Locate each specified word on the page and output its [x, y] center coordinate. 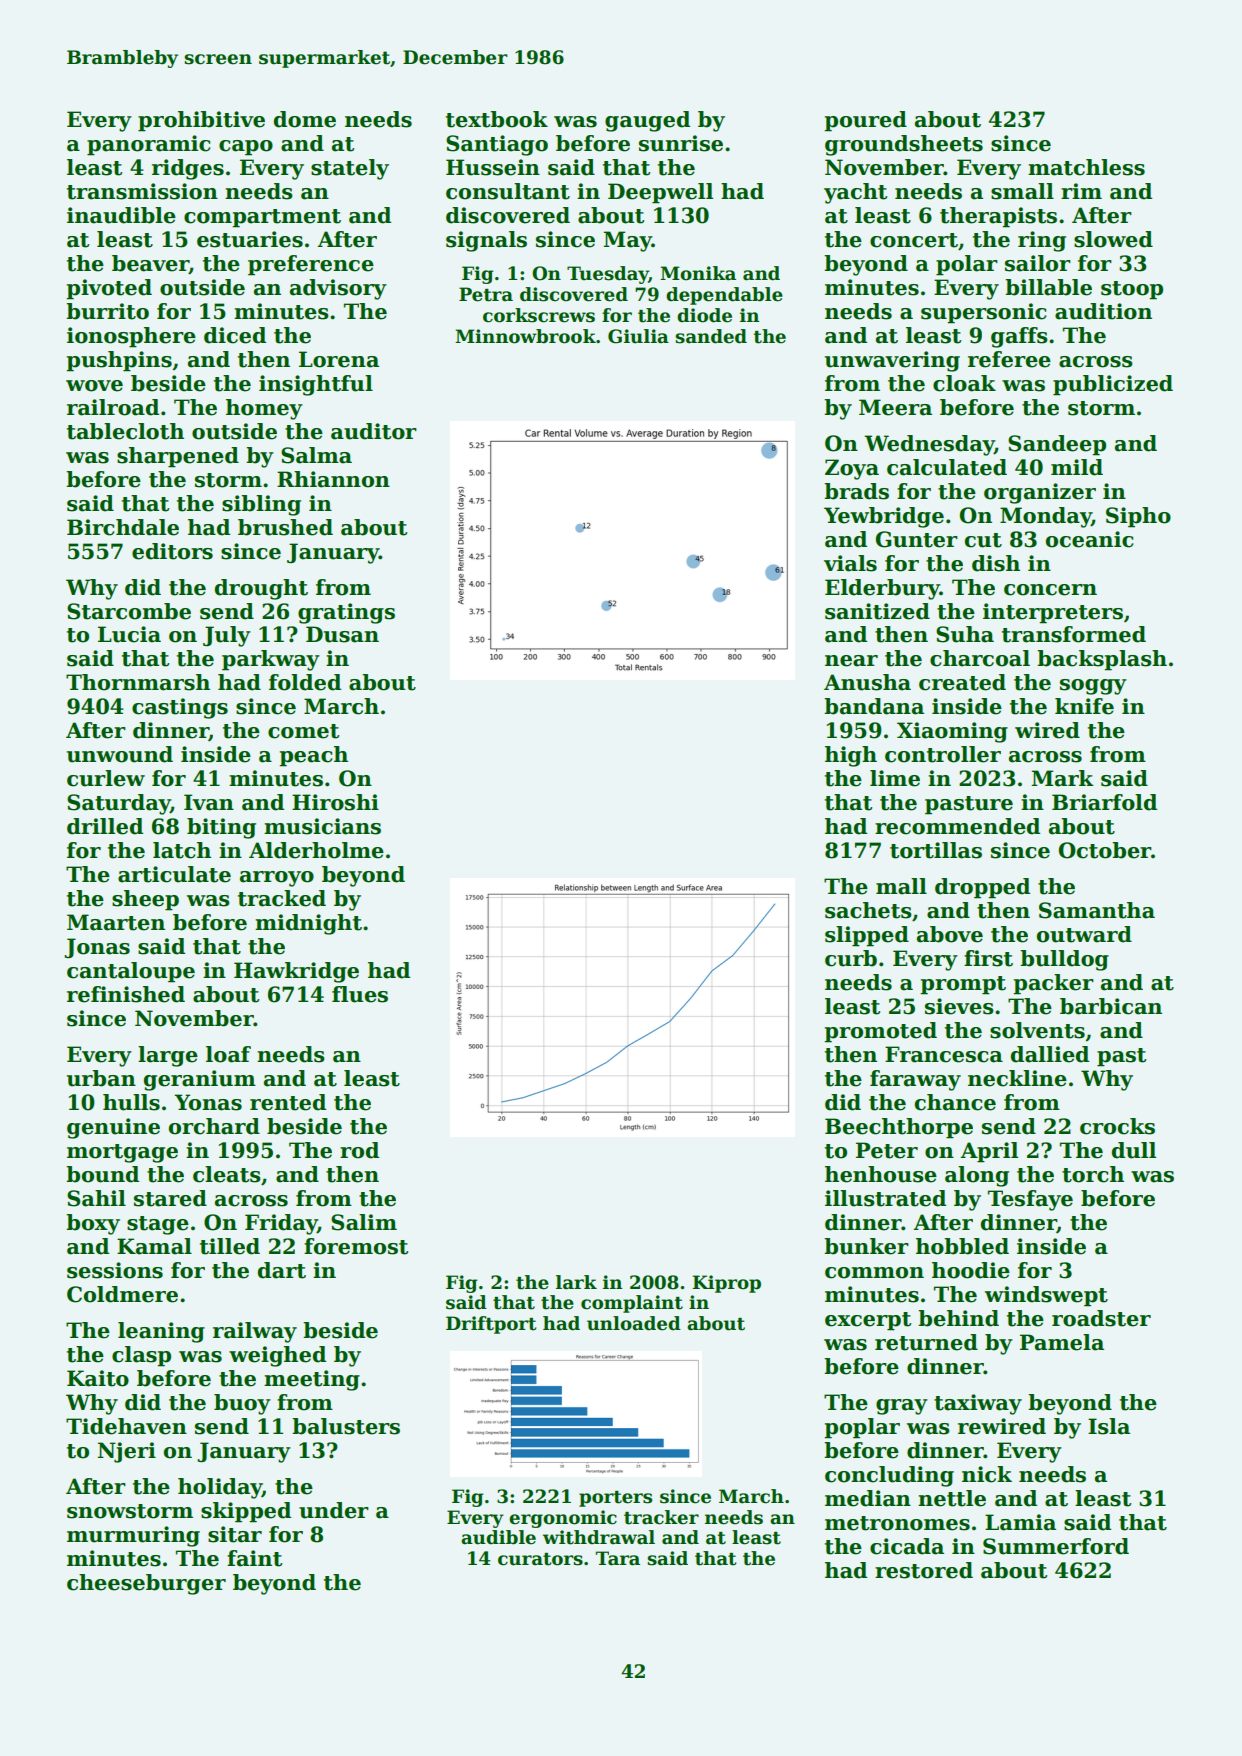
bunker [866, 1246]
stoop [1132, 290]
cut [983, 540]
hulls [131, 1102]
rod [359, 1150]
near [851, 661]
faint [254, 1558]
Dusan [342, 634]
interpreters [1053, 613]
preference [311, 265]
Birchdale [123, 527]
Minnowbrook [525, 336]
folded [305, 682]
